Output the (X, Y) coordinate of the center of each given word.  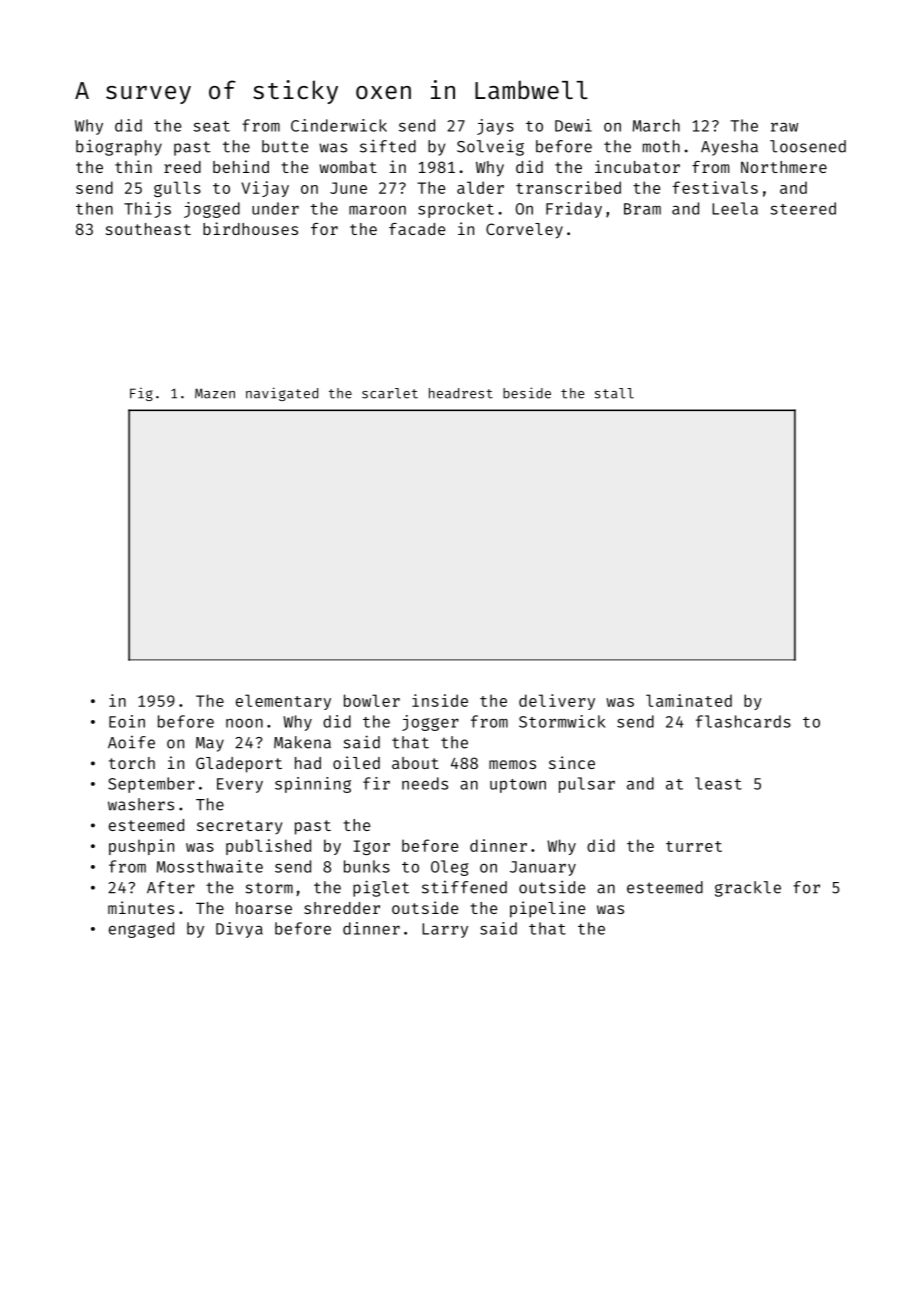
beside (527, 393)
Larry (445, 930)
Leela (735, 208)
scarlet (390, 393)
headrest (461, 393)
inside (440, 700)
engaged (141, 930)
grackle (748, 889)
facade (417, 229)
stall (614, 393)
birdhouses (250, 228)
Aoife (131, 742)
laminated (689, 700)
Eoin (127, 721)
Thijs (147, 210)
